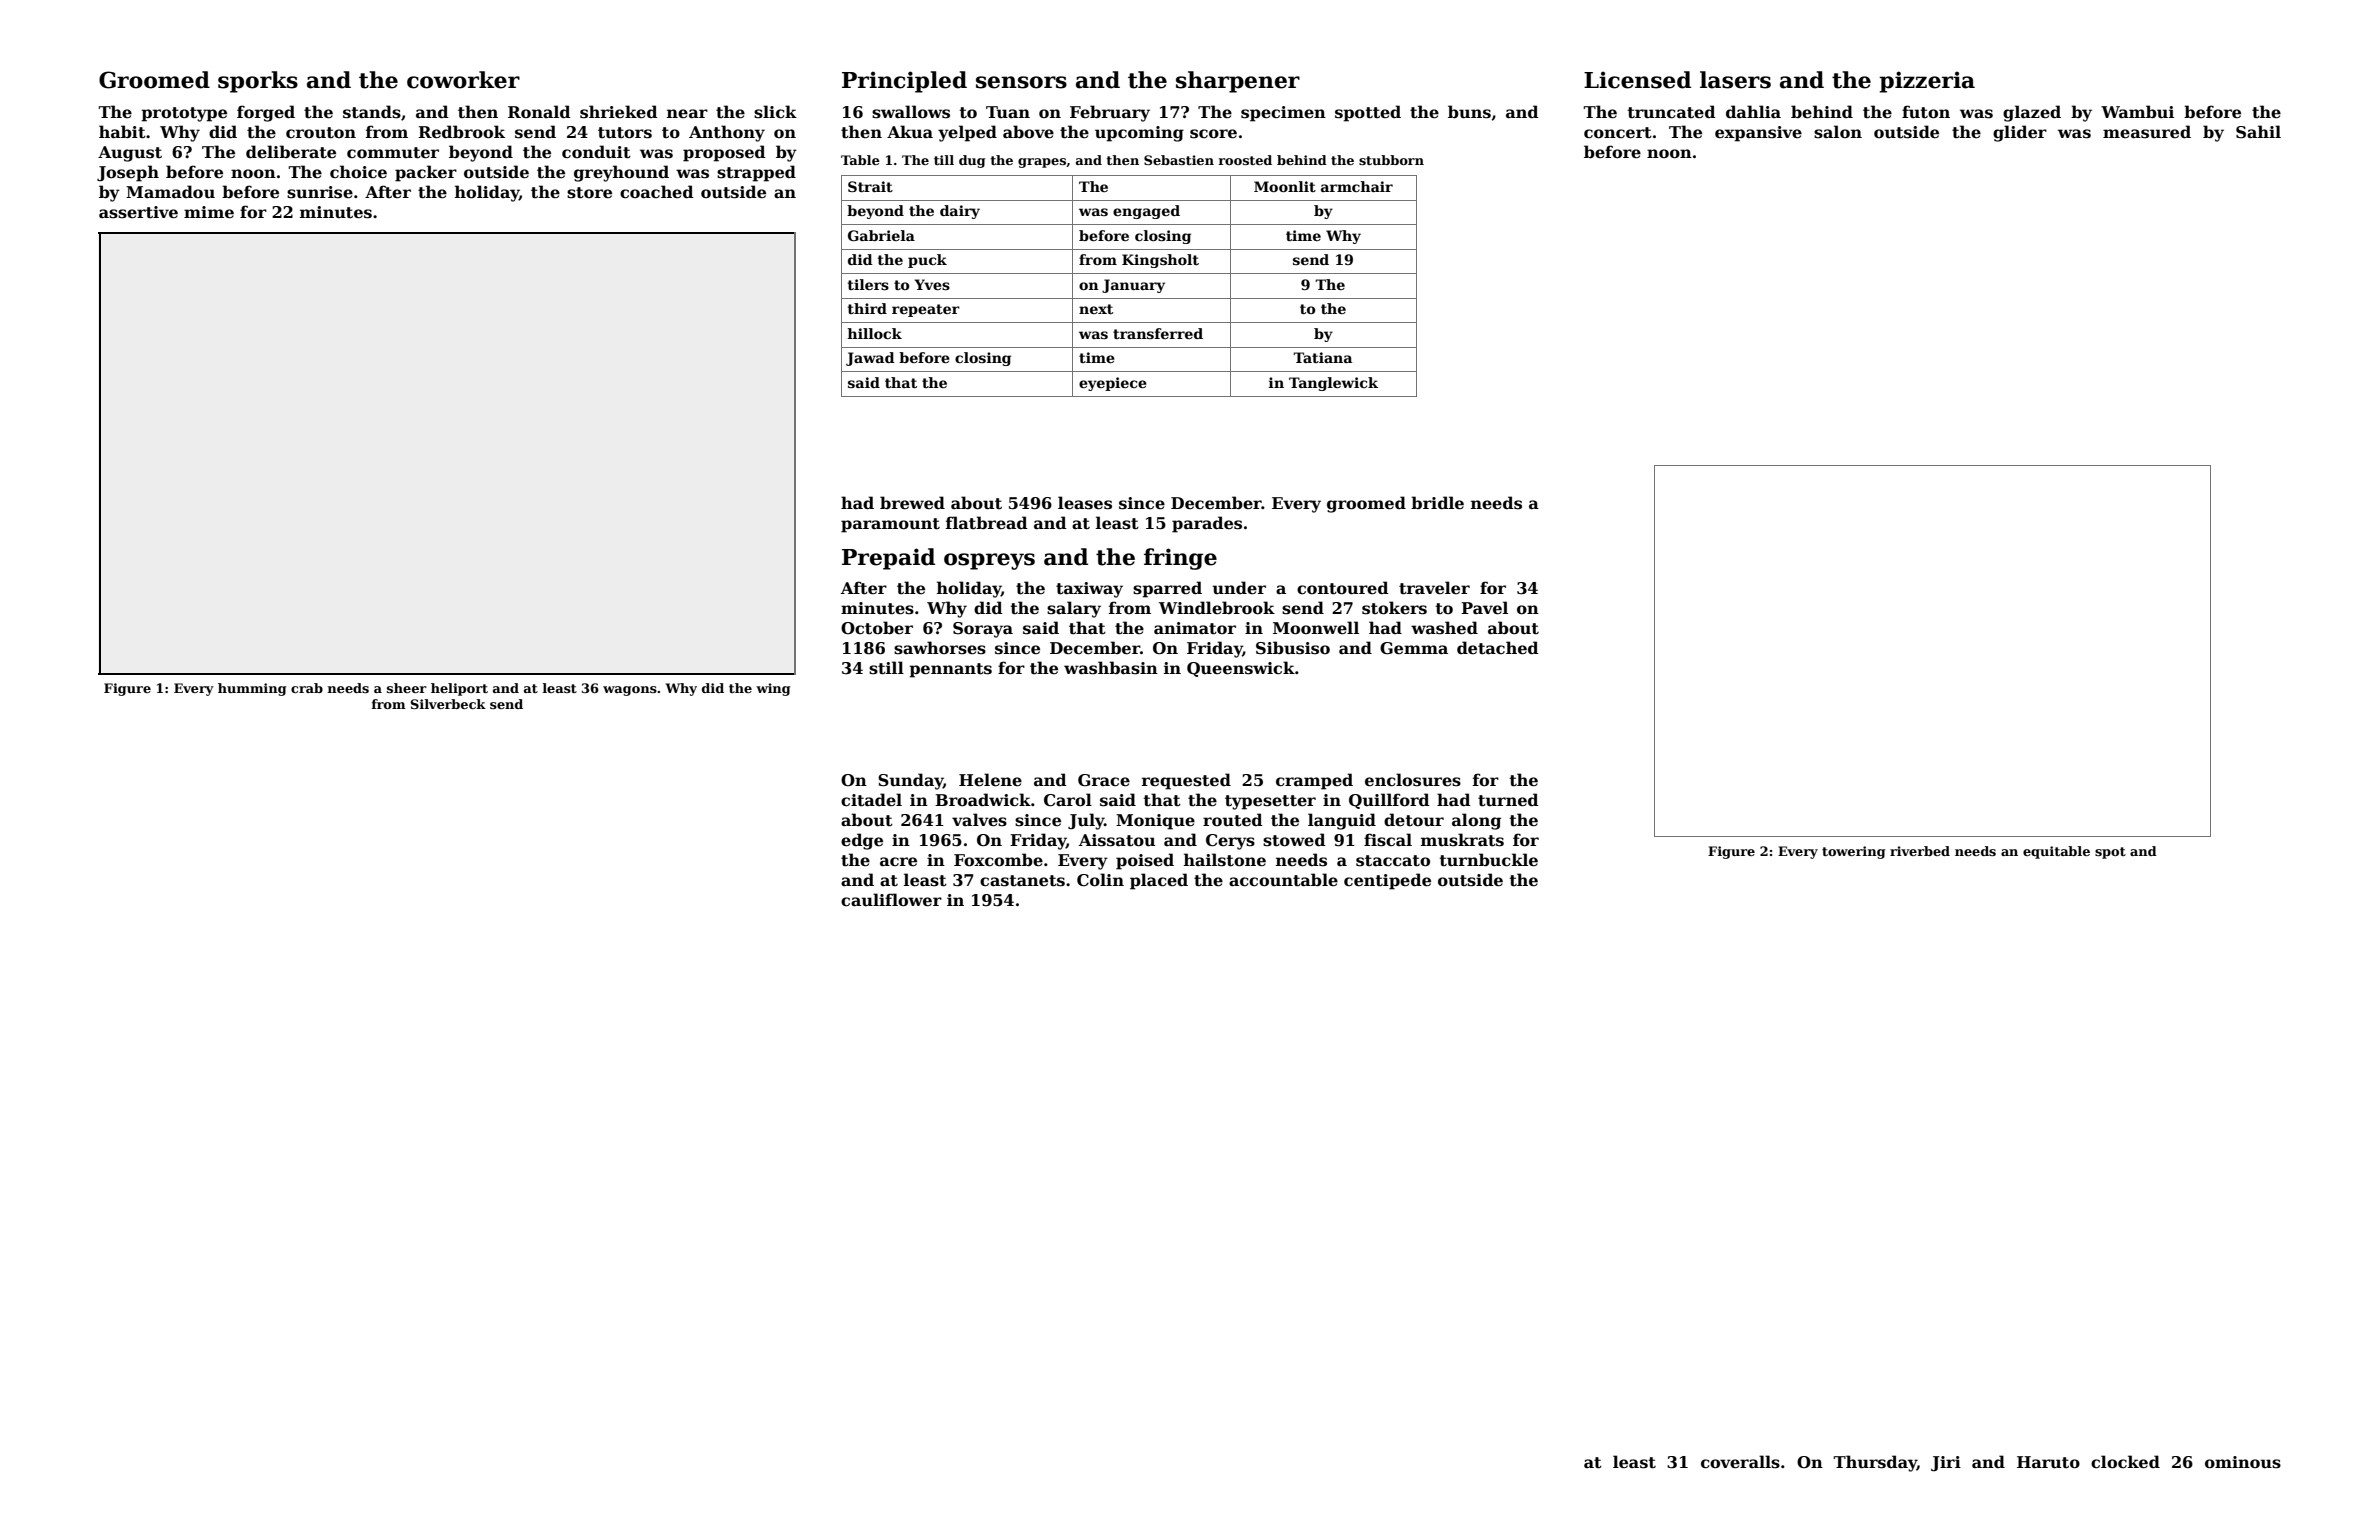 This screenshot has width=2380, height=1540. I want to click on assertive, so click(138, 212).
